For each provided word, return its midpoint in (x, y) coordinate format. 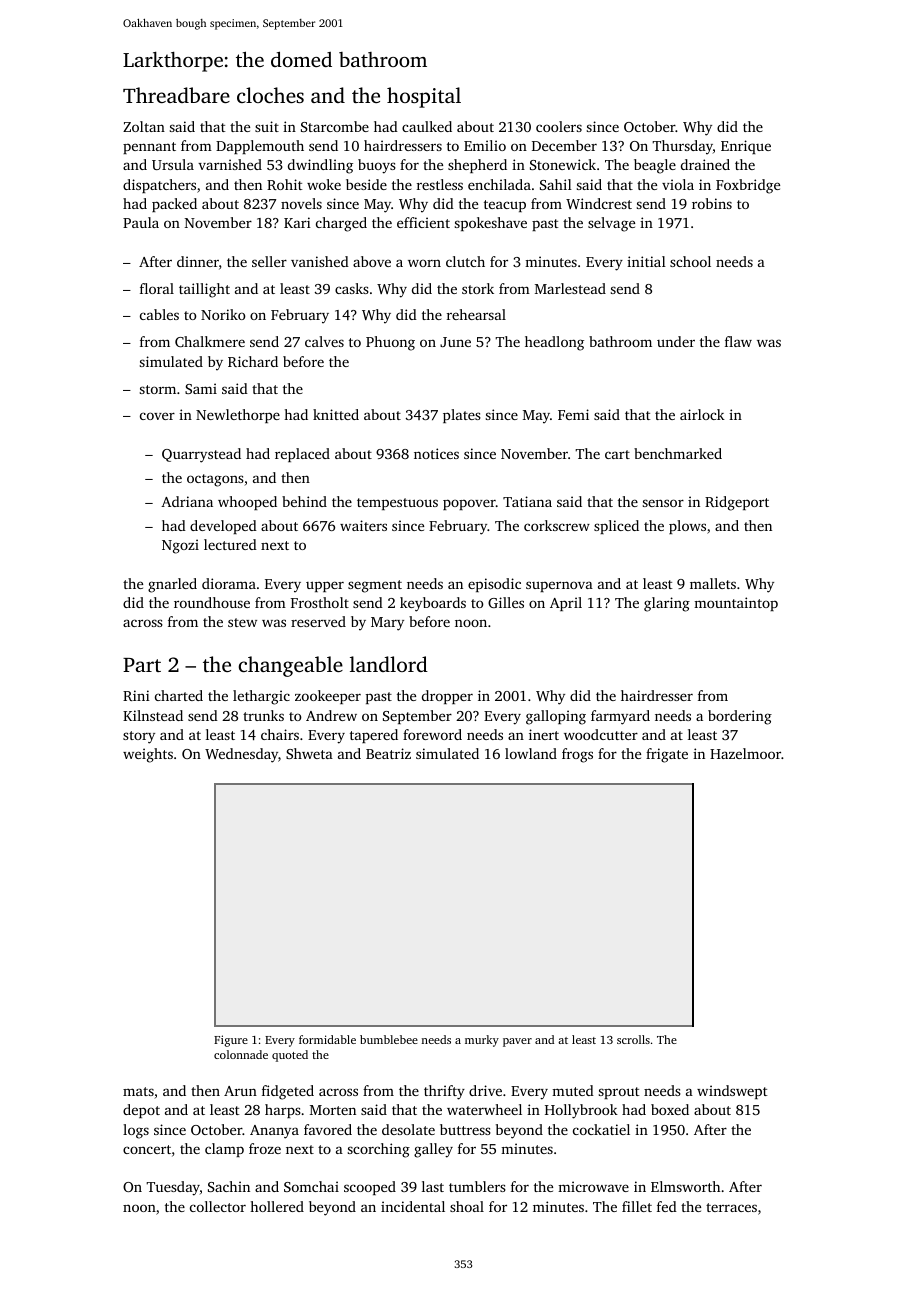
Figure (231, 1041)
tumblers (477, 1186)
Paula (141, 222)
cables (159, 314)
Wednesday (241, 755)
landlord (389, 664)
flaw (738, 341)
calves (324, 341)
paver (517, 1042)
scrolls (633, 1039)
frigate (667, 755)
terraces (731, 1207)
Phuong (390, 343)
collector (218, 1206)
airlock (702, 414)
